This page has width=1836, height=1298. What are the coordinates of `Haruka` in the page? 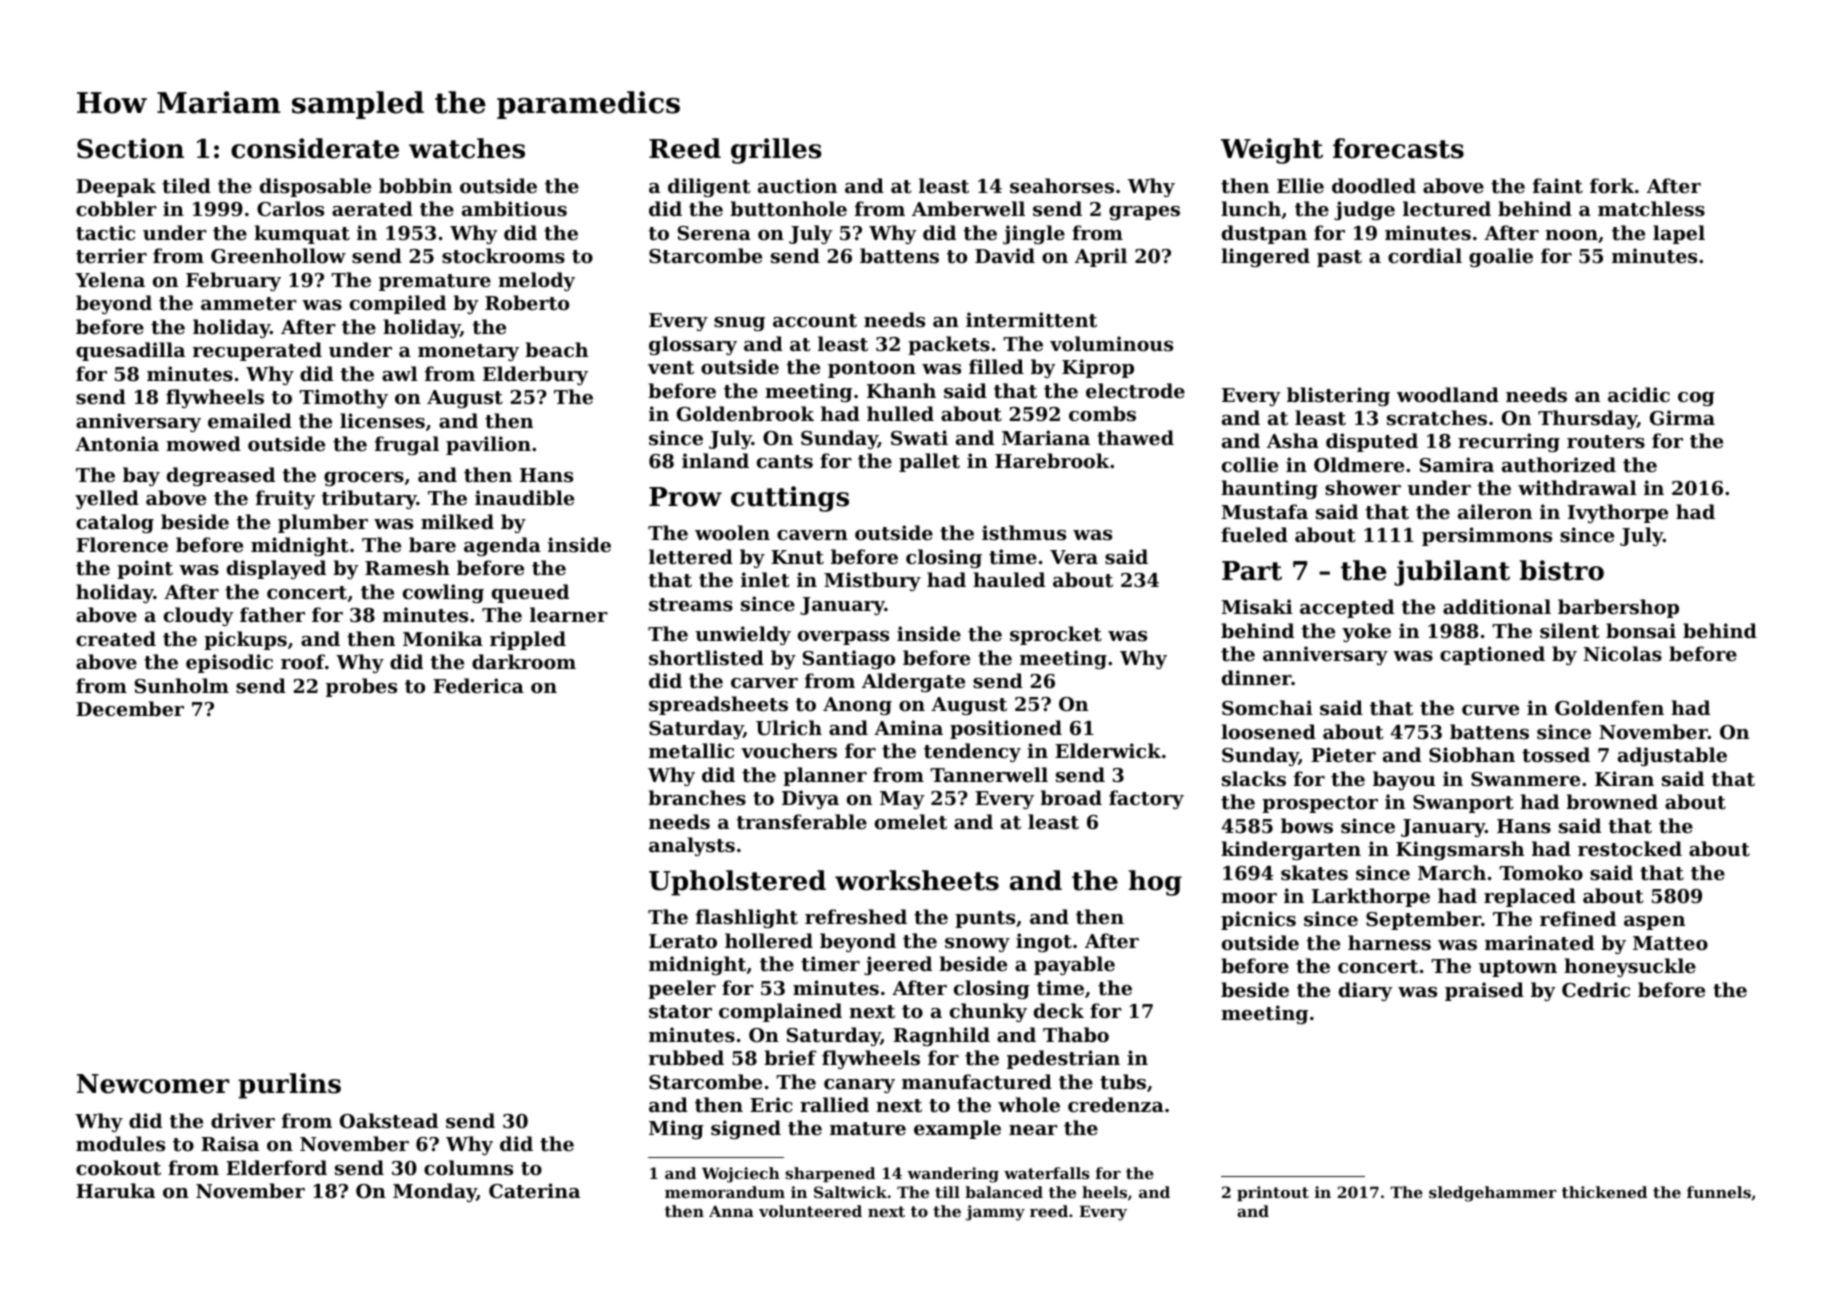 It's located at (115, 1190).
